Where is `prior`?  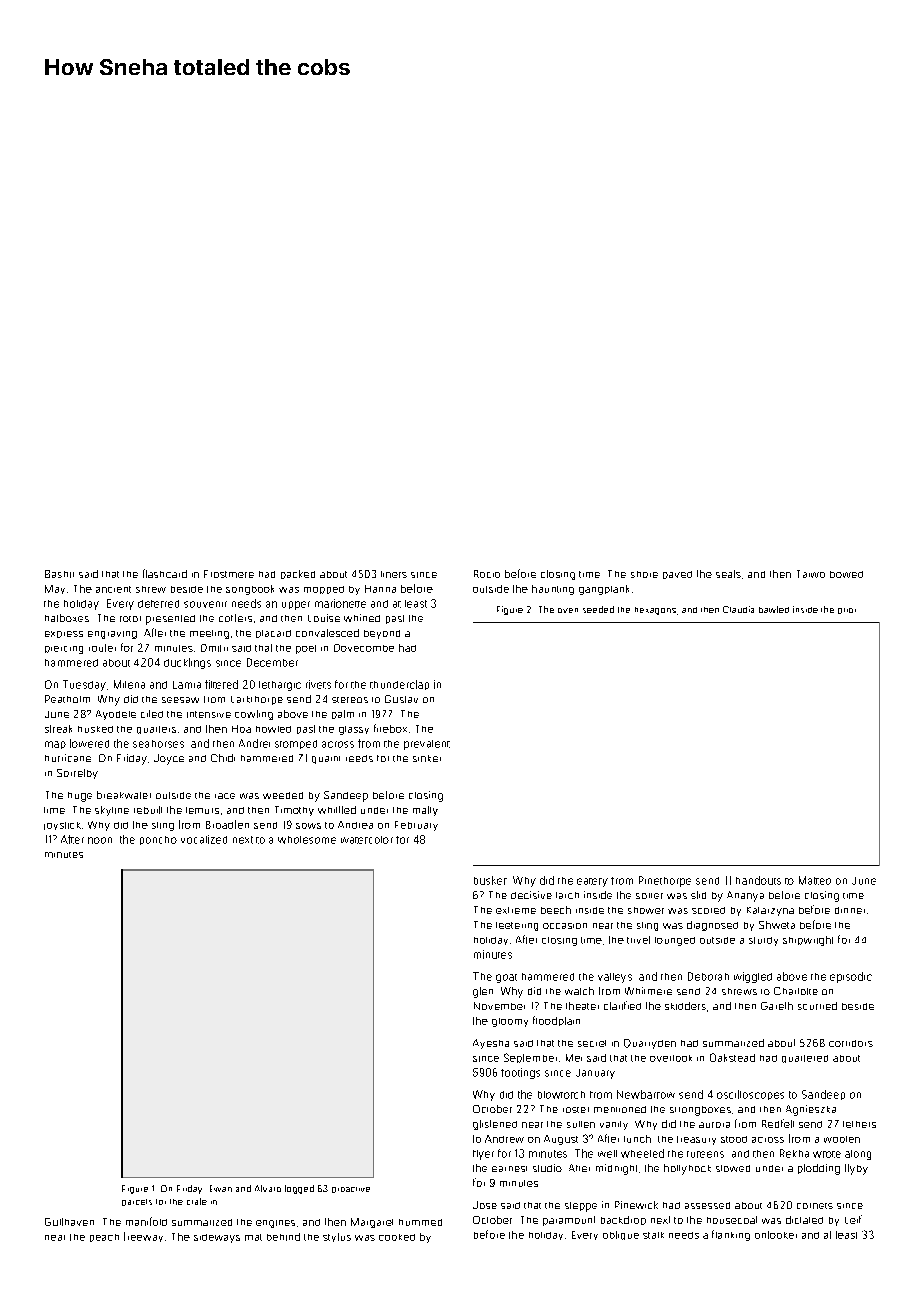 prior is located at coordinates (847, 611).
